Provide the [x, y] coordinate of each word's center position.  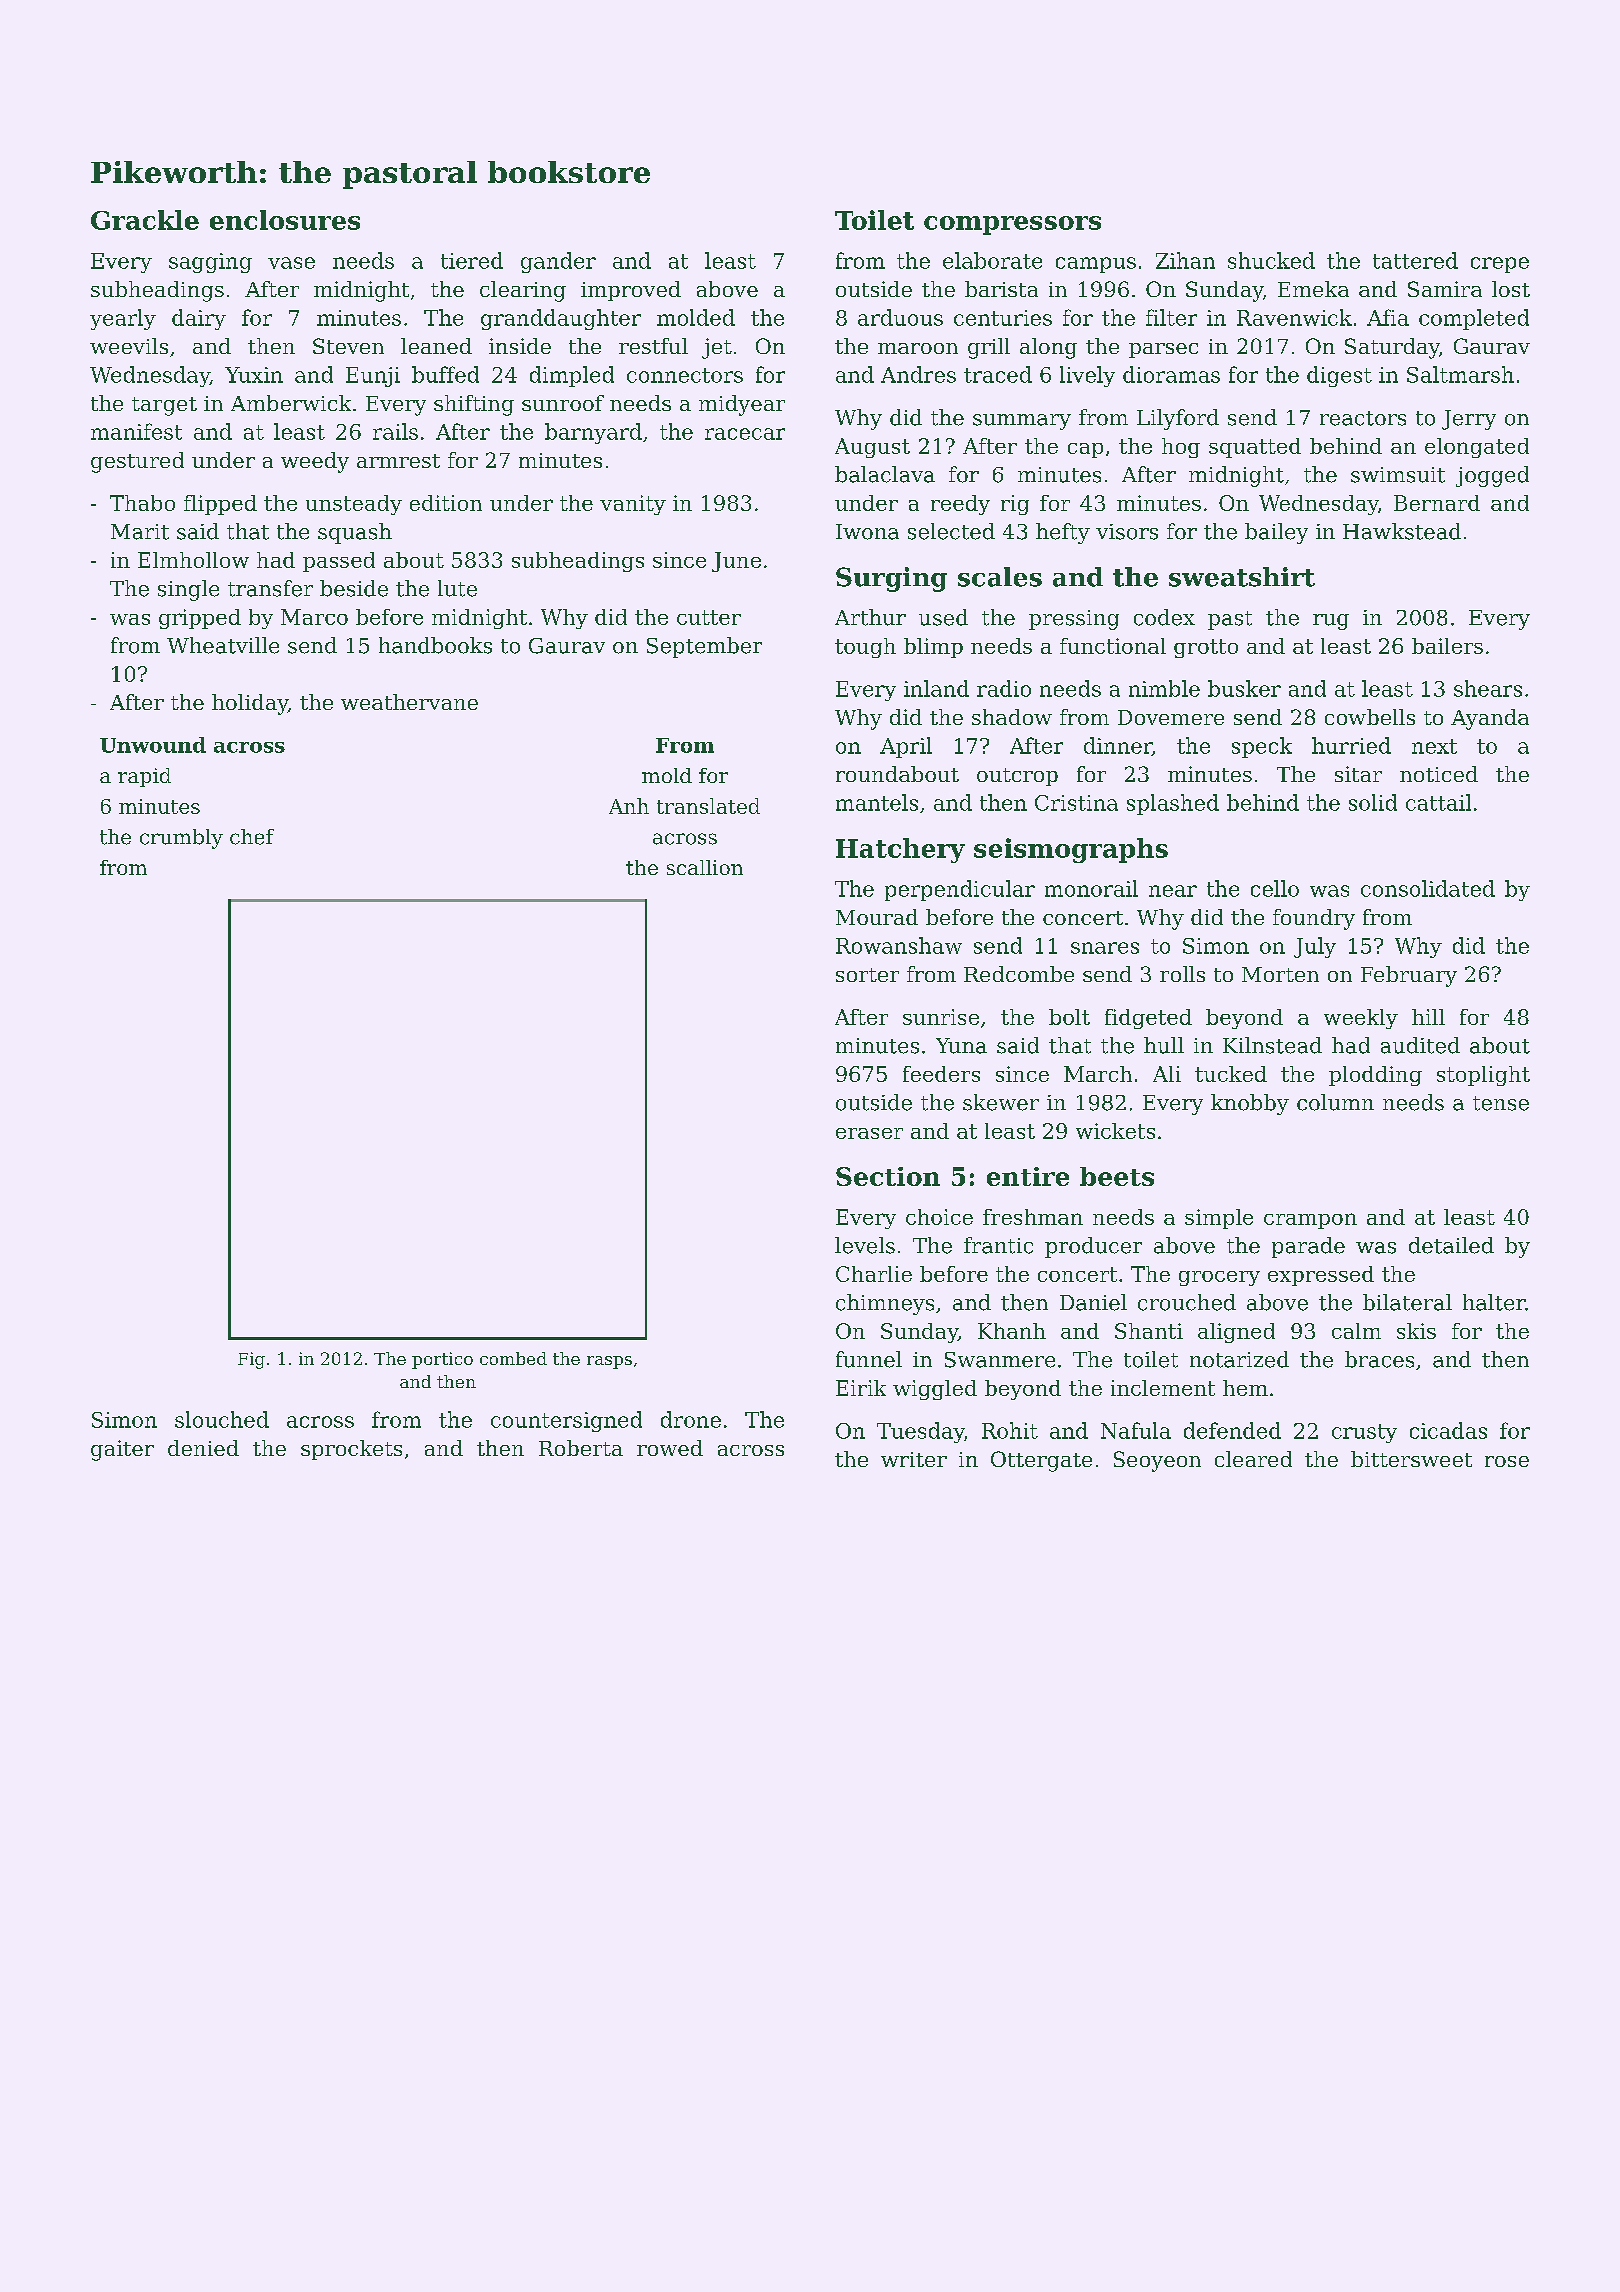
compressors [1012, 225]
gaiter [122, 1450]
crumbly [181, 839]
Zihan [1185, 260]
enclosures [285, 220]
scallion [705, 867]
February [1409, 976]
